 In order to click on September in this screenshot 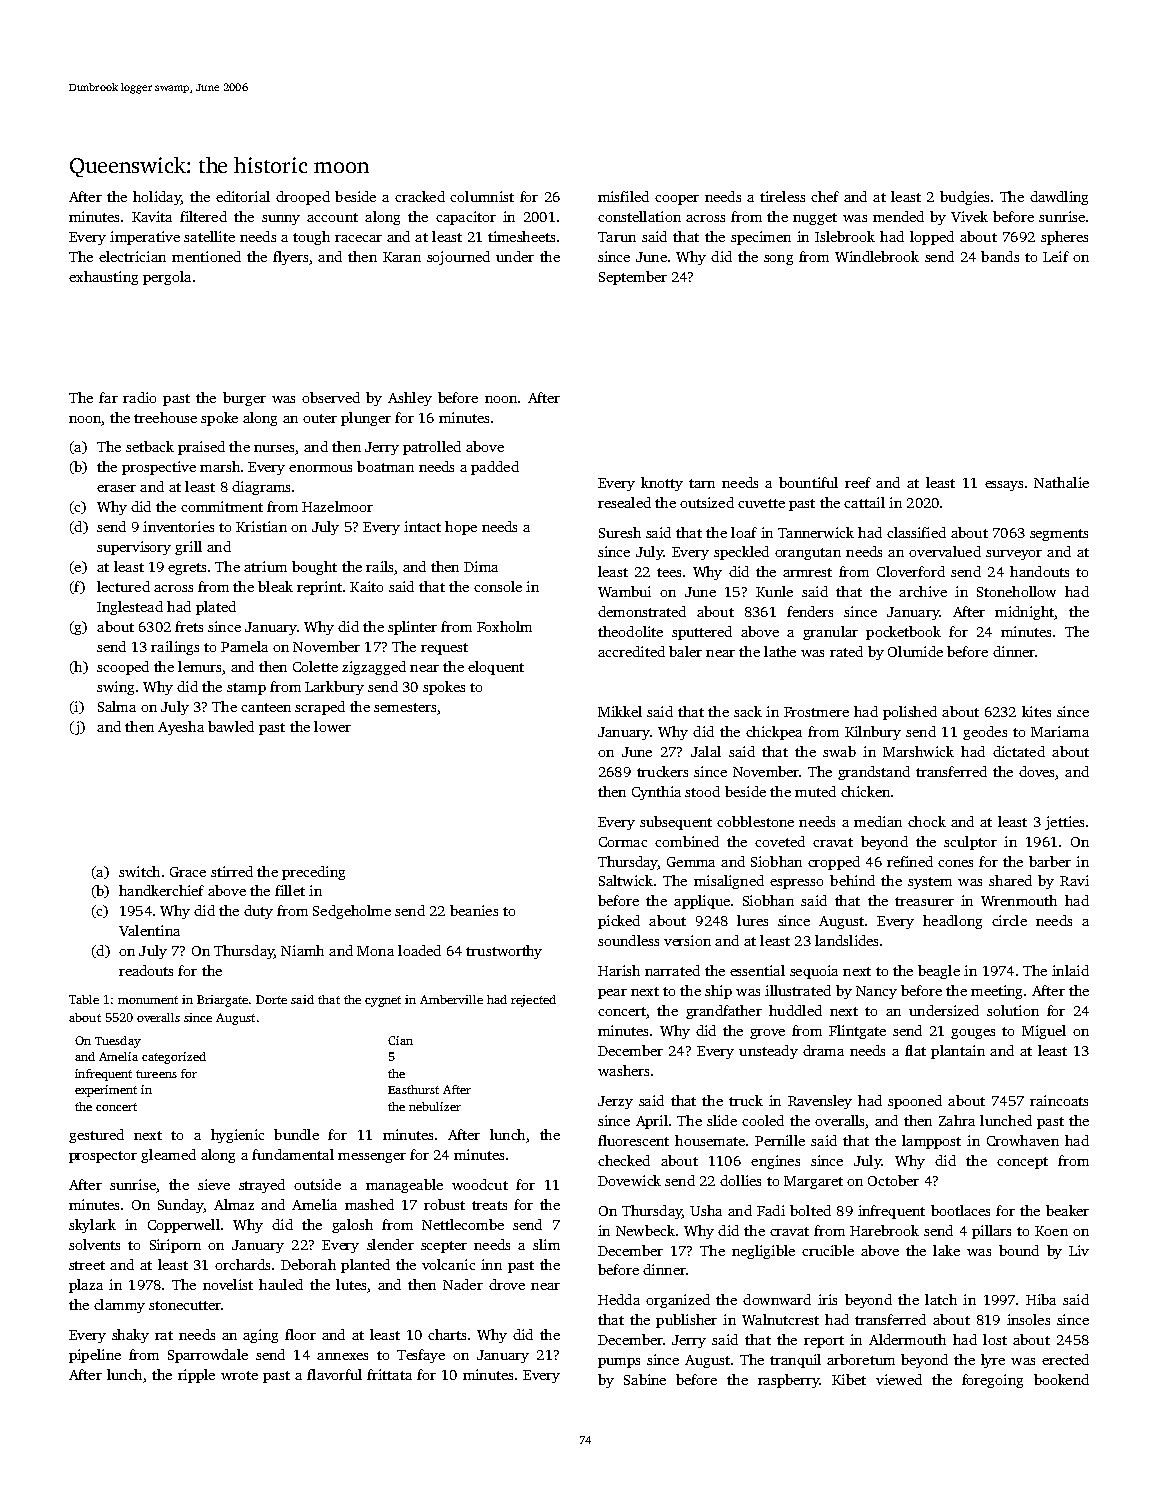, I will do `click(633, 278)`.
